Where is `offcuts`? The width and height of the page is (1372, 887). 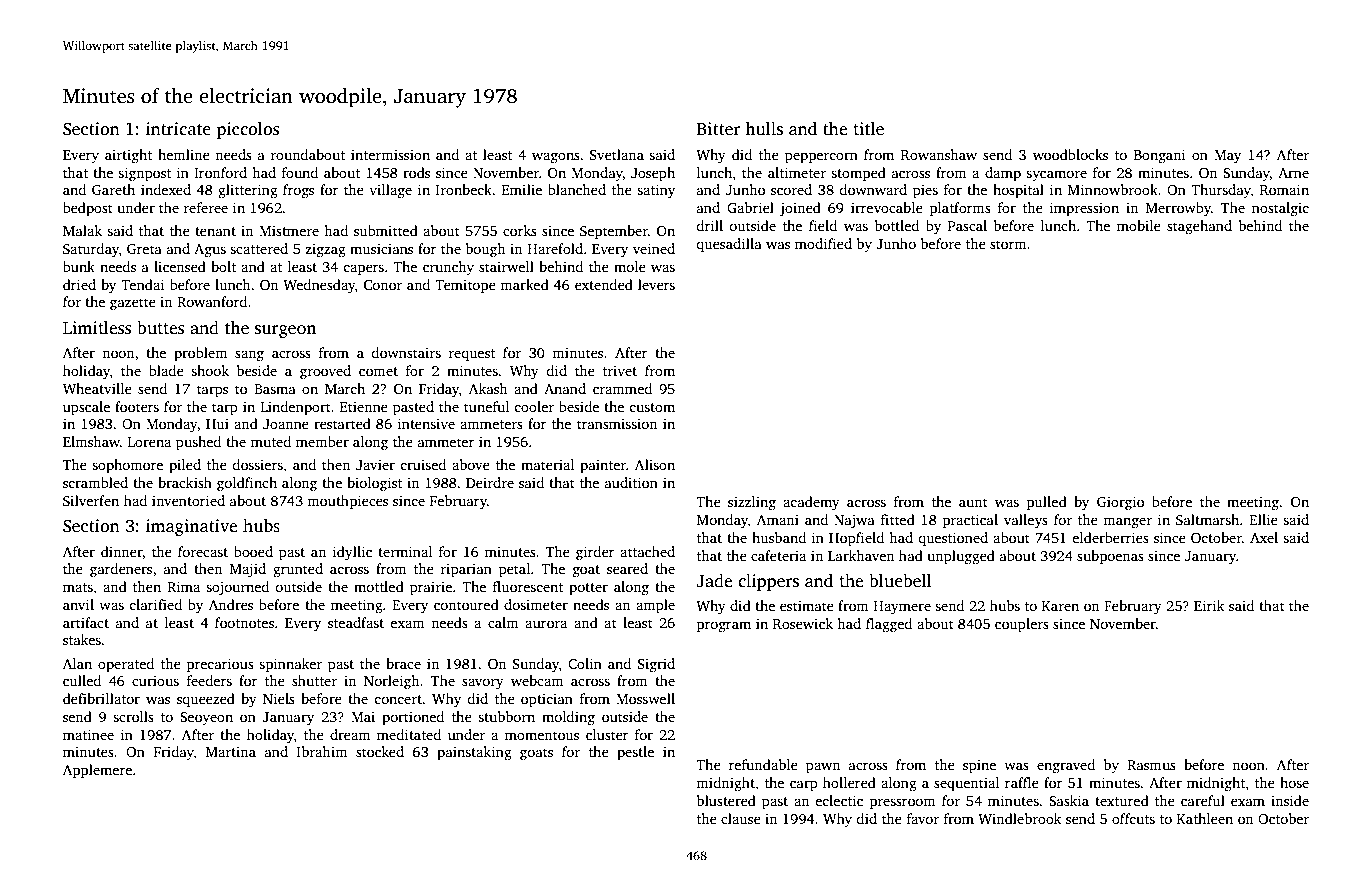
offcuts is located at coordinates (1133, 818).
